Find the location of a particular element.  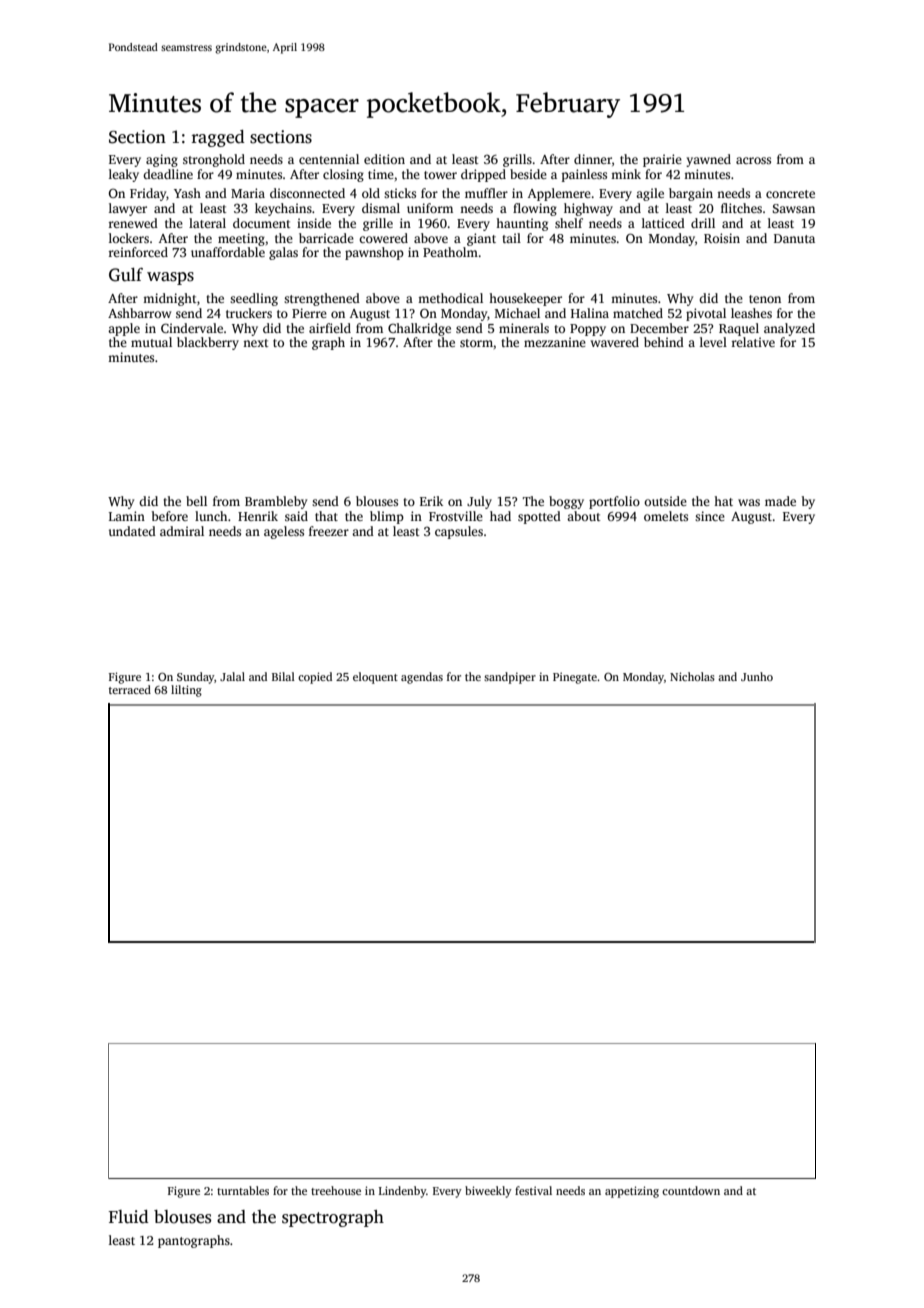

treehouse is located at coordinates (336, 1190).
